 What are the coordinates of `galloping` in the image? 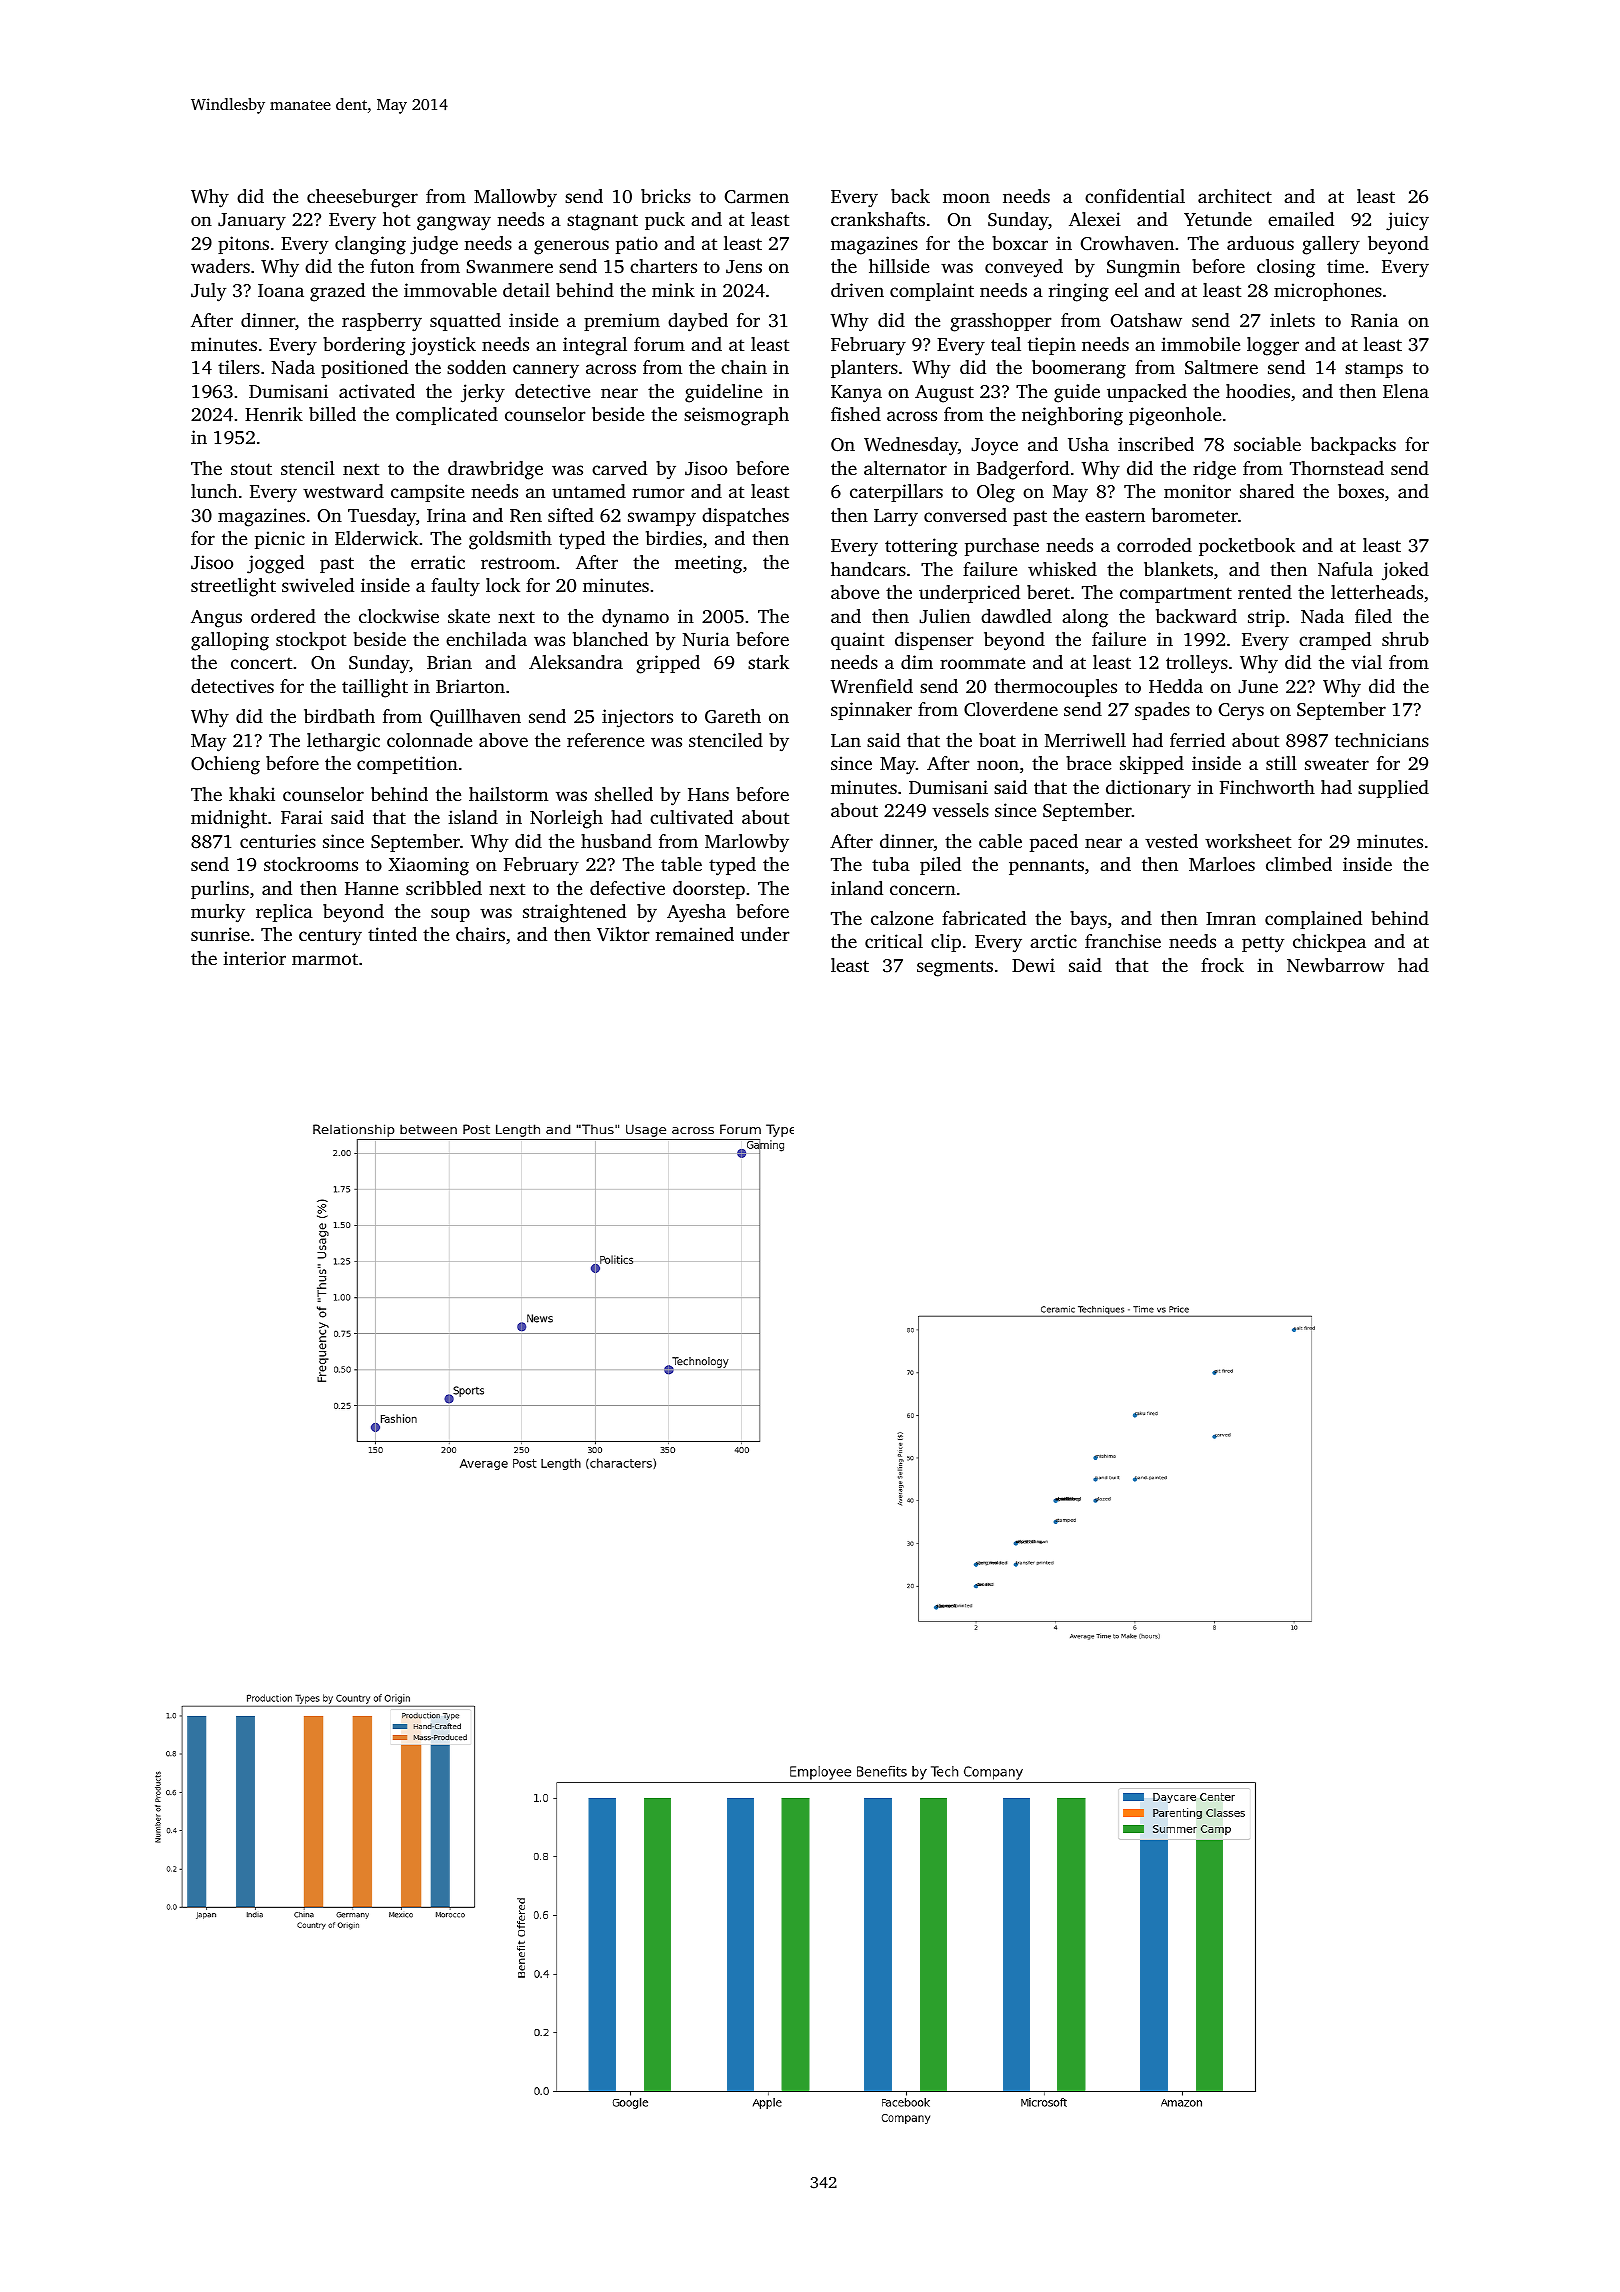 It's located at (230, 641).
